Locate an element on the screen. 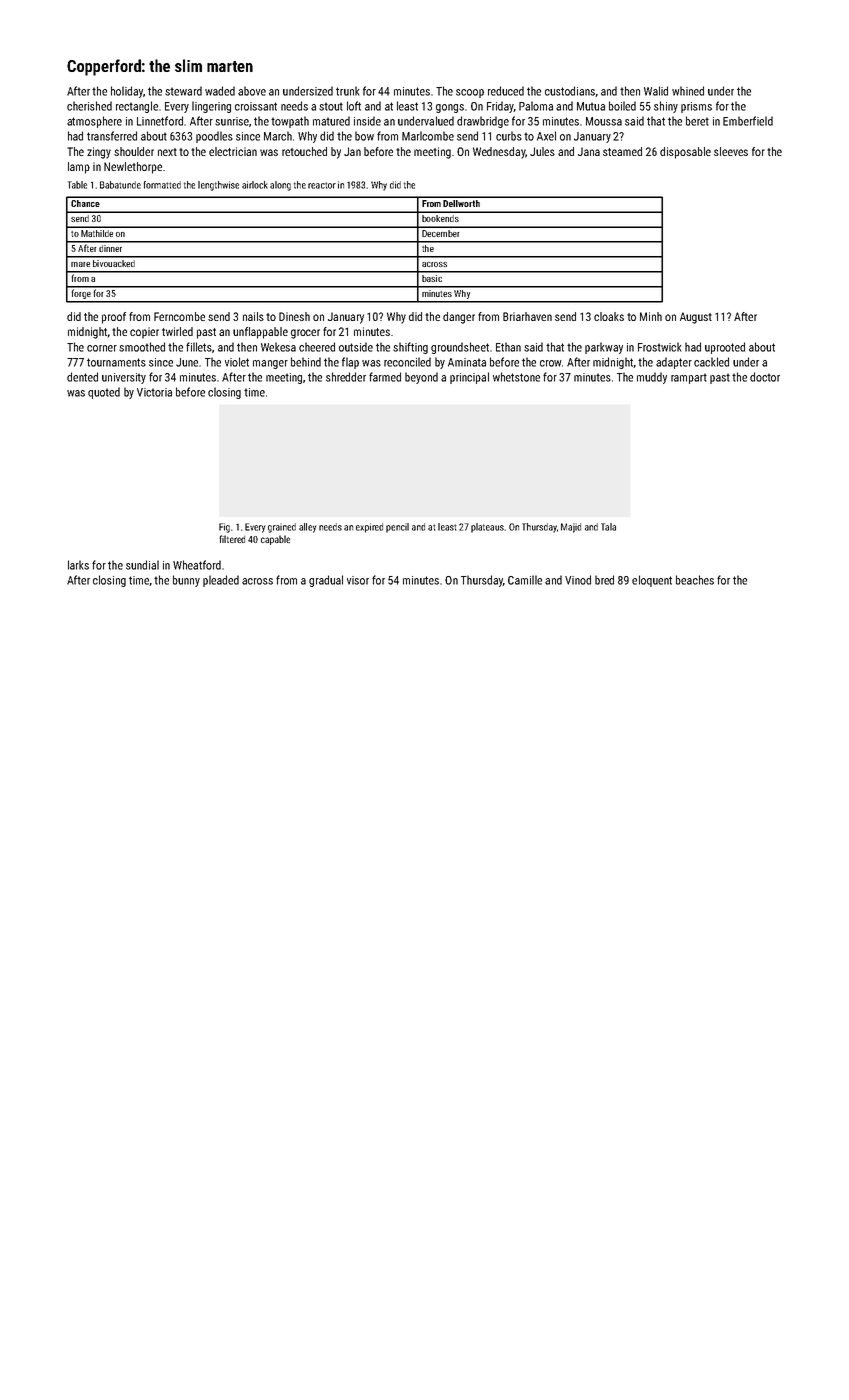 Image resolution: width=849 pixels, height=1400 pixels. pencil is located at coordinates (397, 528).
